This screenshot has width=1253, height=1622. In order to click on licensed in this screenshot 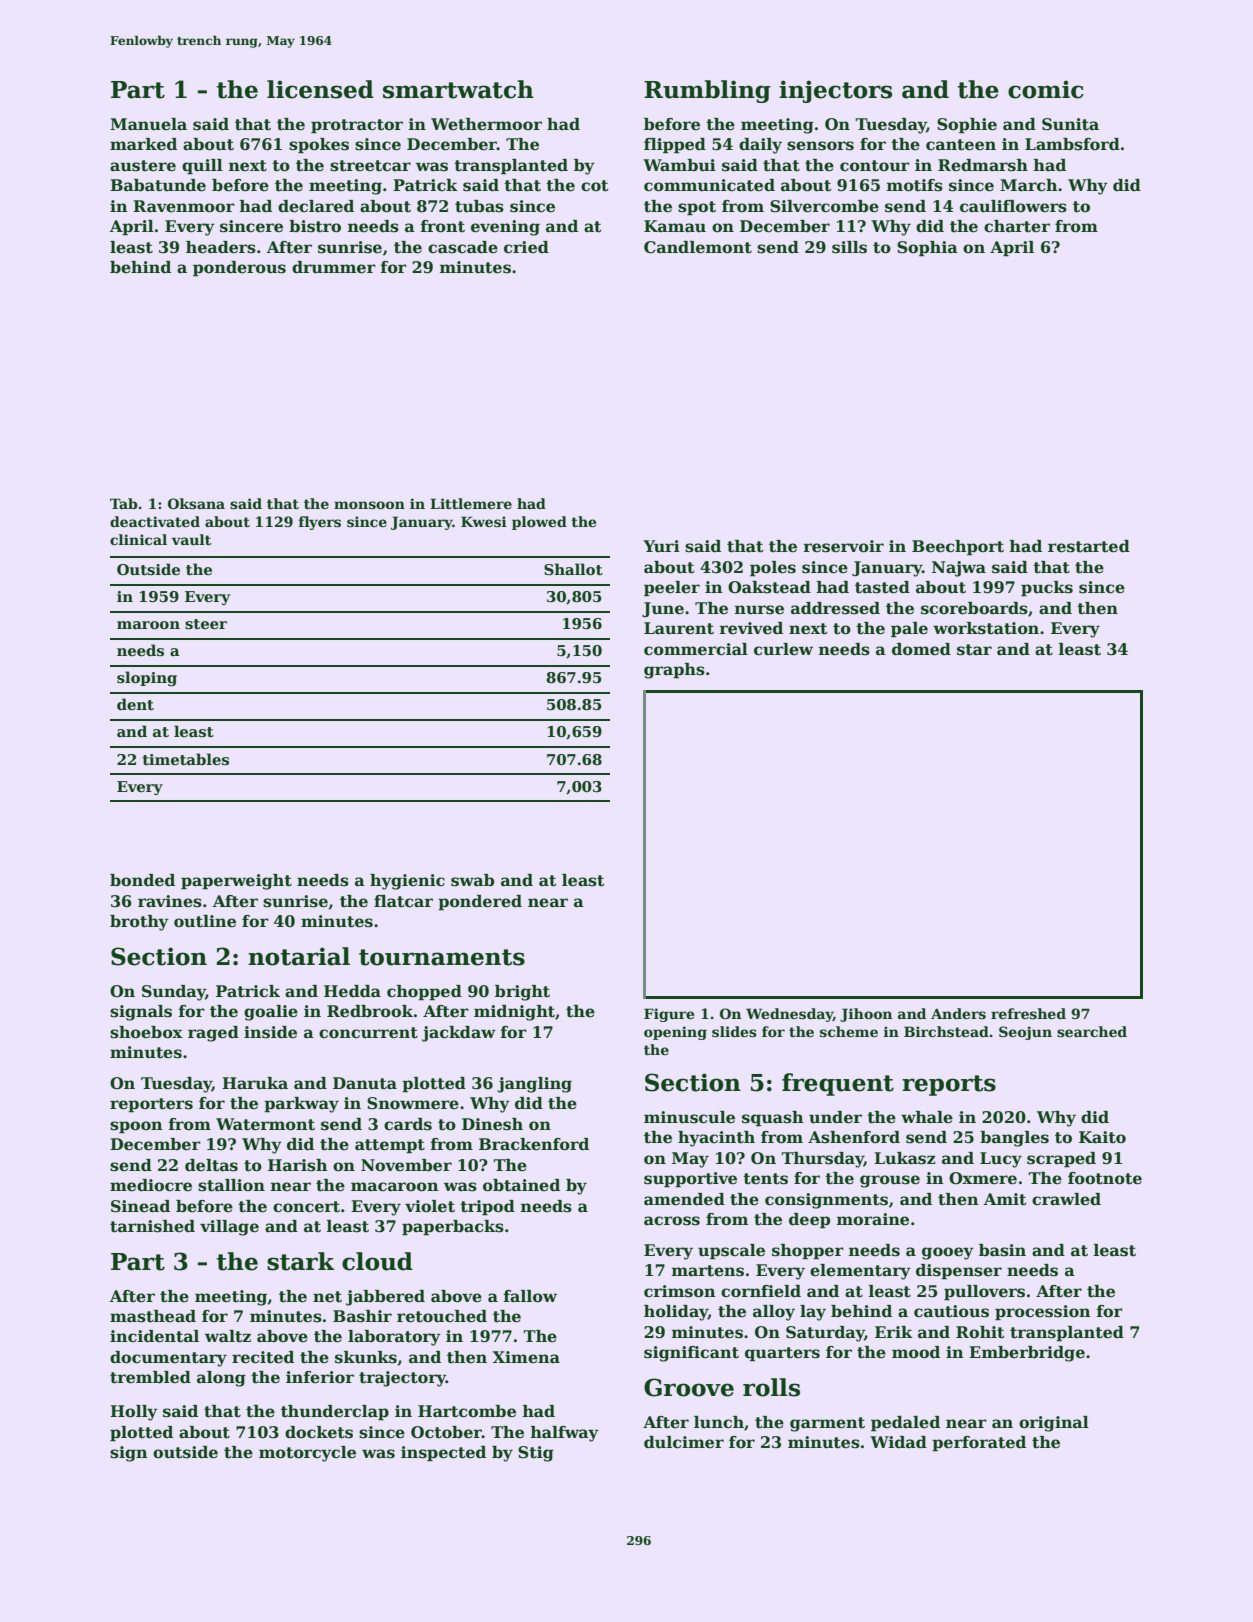, I will do `click(320, 89)`.
